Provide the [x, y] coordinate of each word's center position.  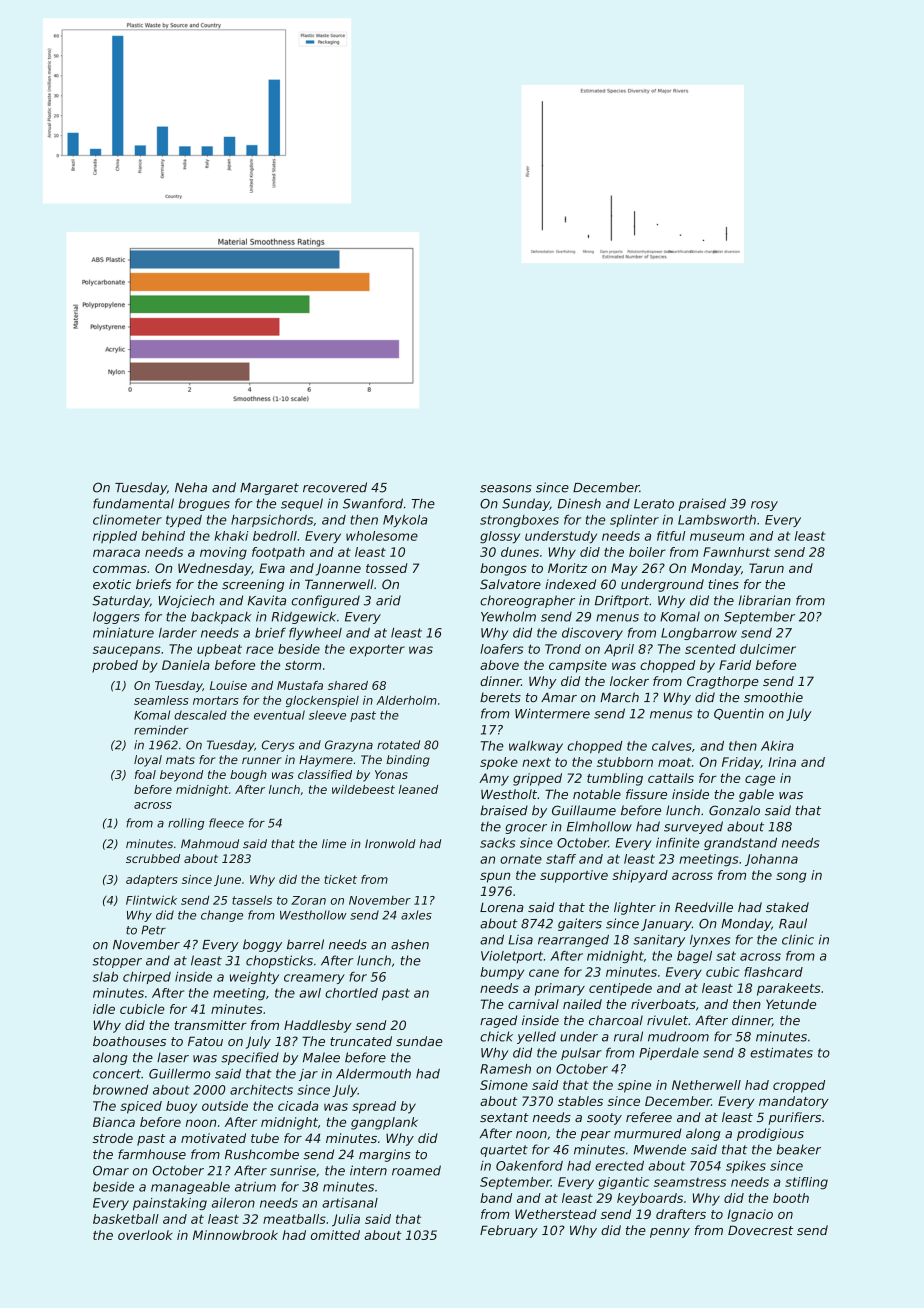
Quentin [739, 714]
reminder [161, 730]
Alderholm [406, 700]
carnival [533, 1004]
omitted [335, 1235]
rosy [764, 506]
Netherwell [706, 1085]
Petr [153, 930]
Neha [191, 487]
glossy [500, 537]
